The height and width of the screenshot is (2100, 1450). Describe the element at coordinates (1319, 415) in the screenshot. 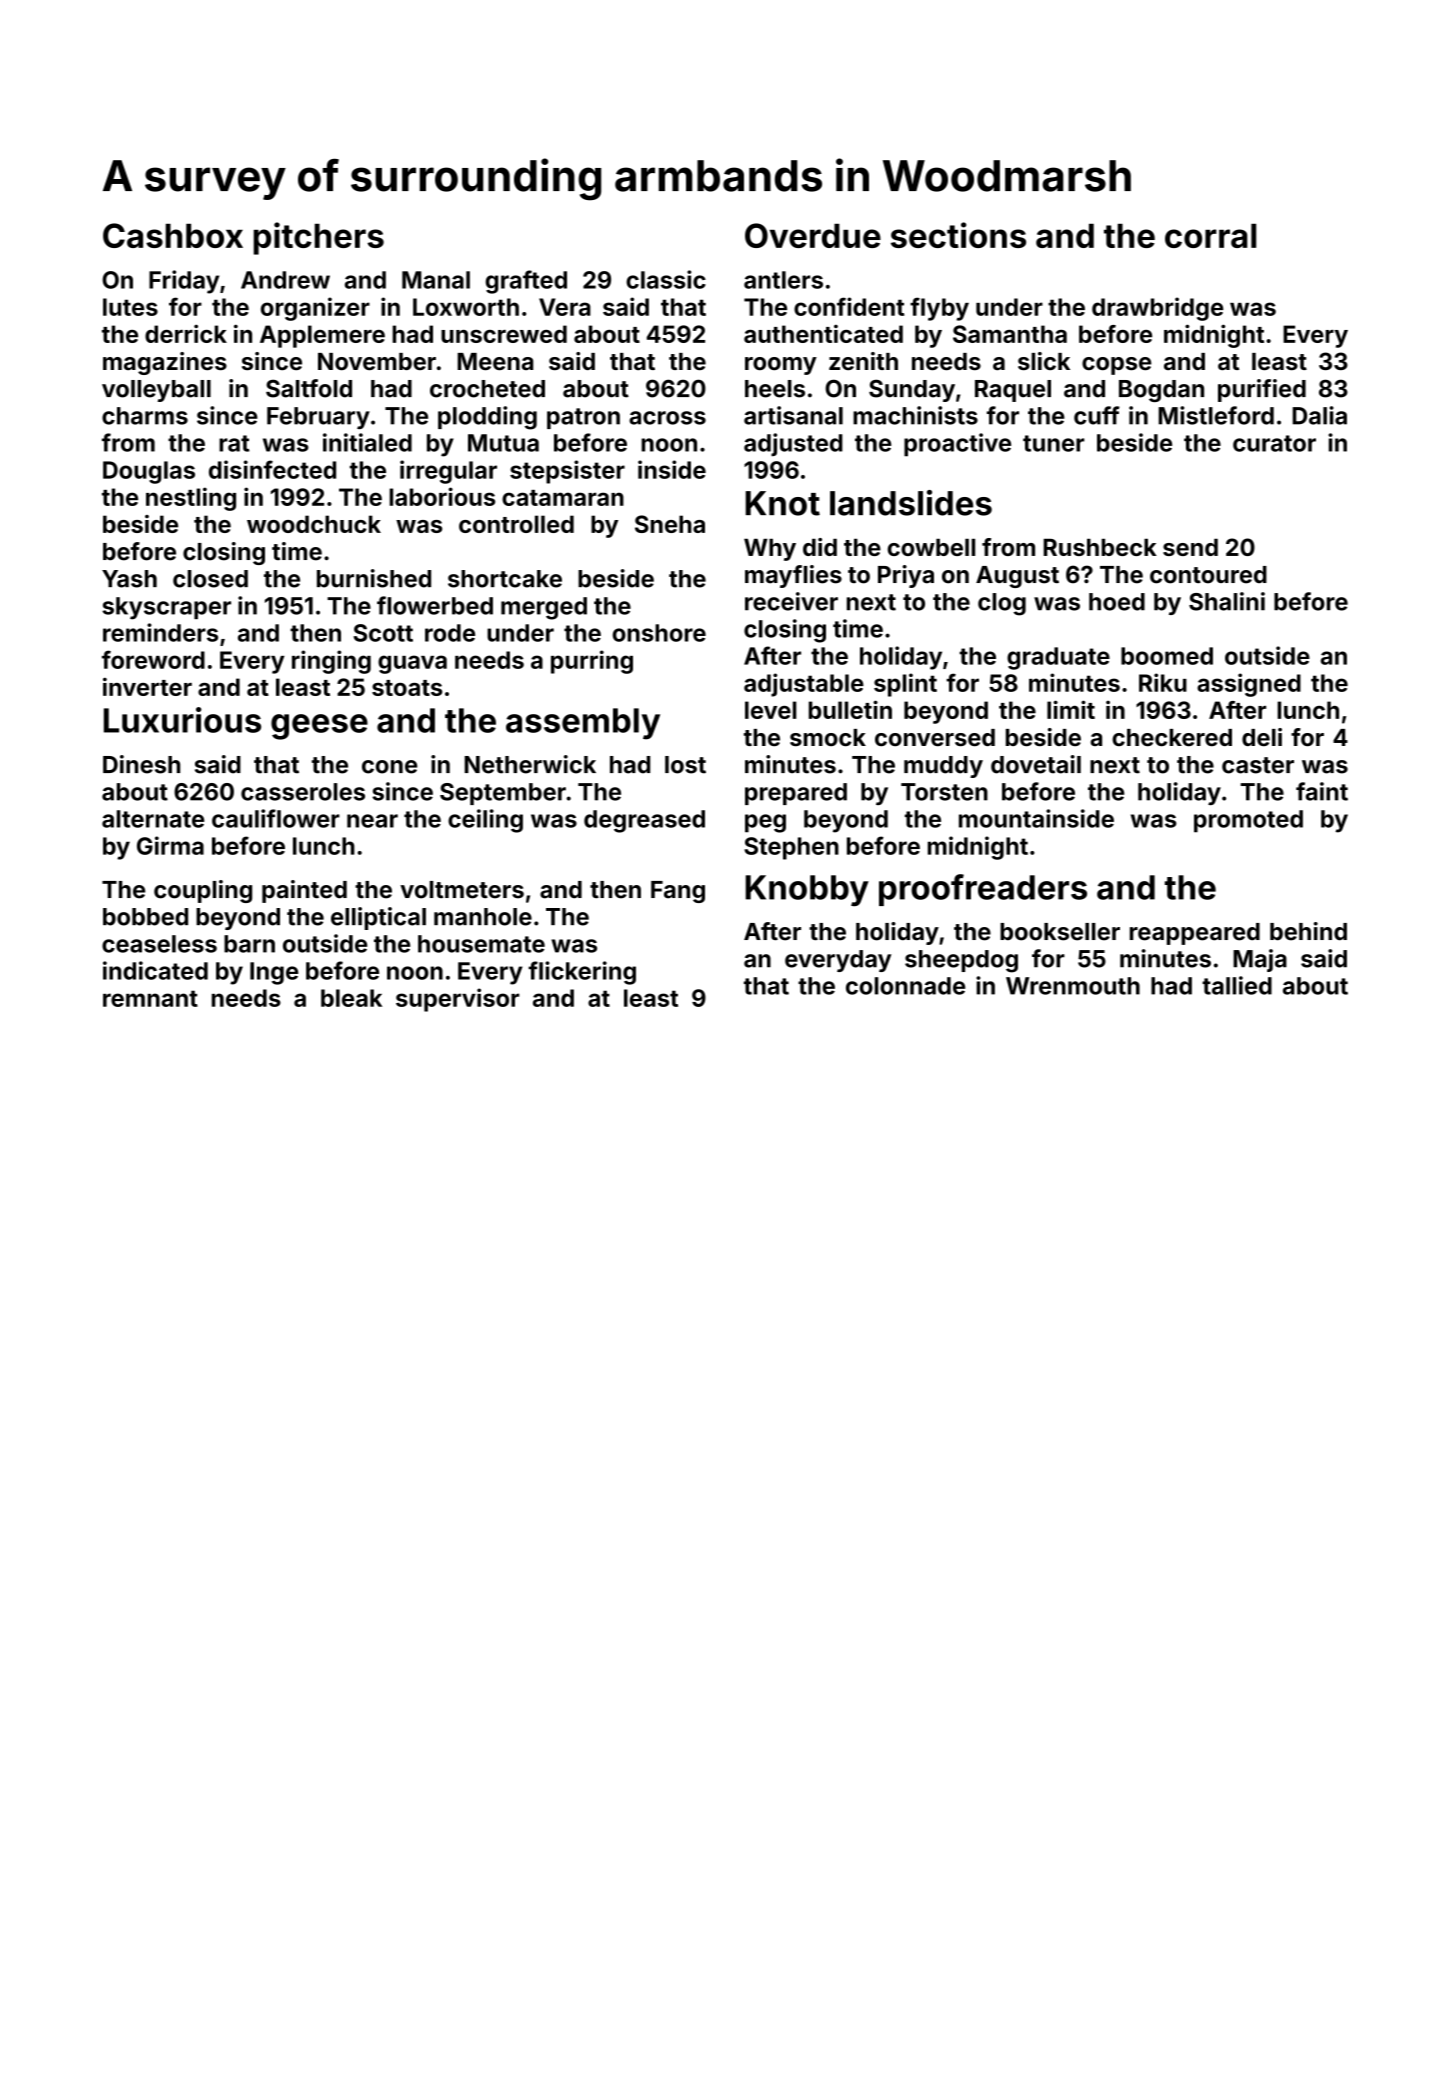

I see `Dalia` at that location.
